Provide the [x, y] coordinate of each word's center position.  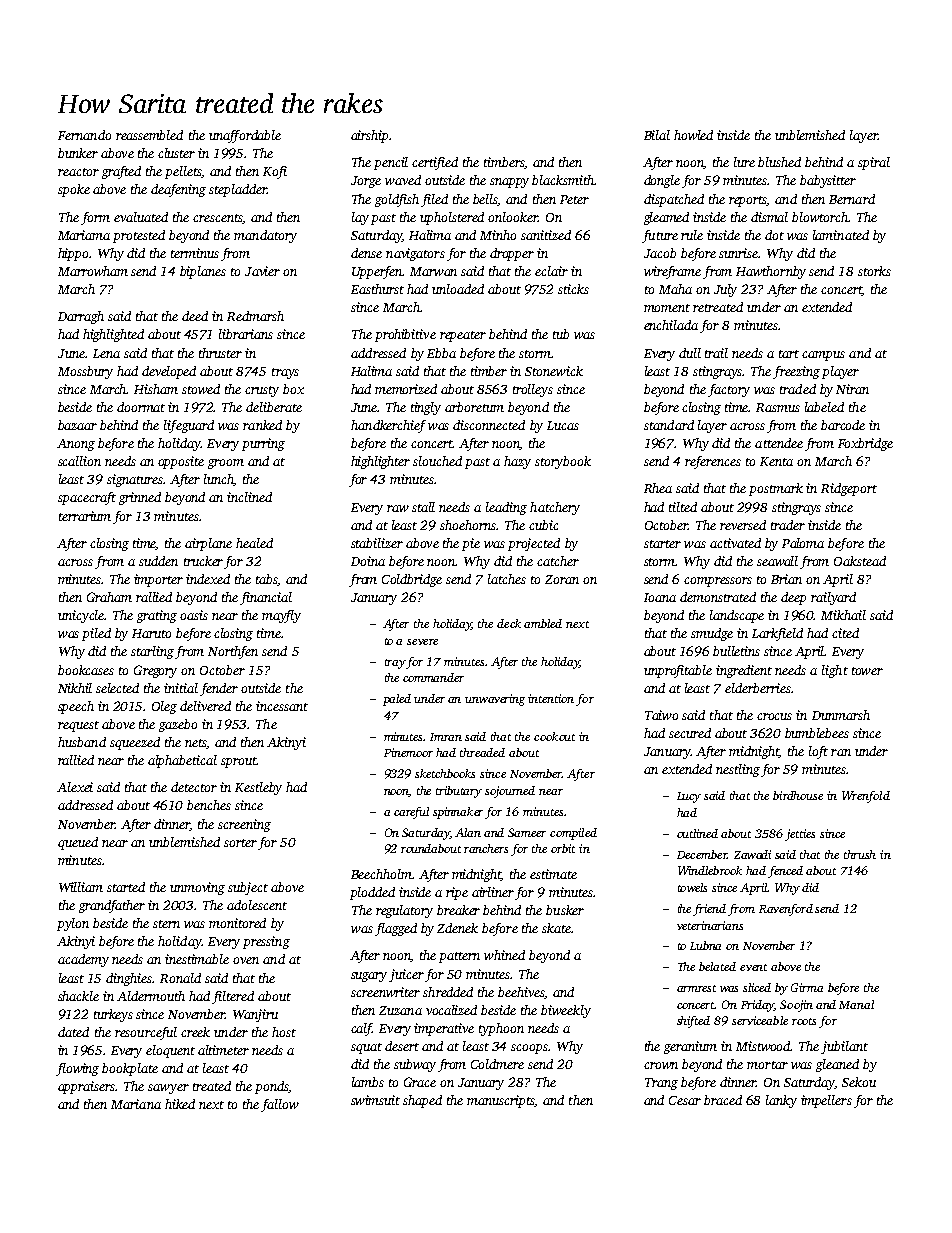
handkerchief [388, 426]
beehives [521, 993]
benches [209, 805]
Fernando [84, 135]
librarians [246, 334]
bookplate [130, 1069]
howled [693, 135]
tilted [683, 507]
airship [369, 136]
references [713, 462]
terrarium [85, 516]
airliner [493, 892]
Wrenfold [866, 797]
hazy [517, 462]
